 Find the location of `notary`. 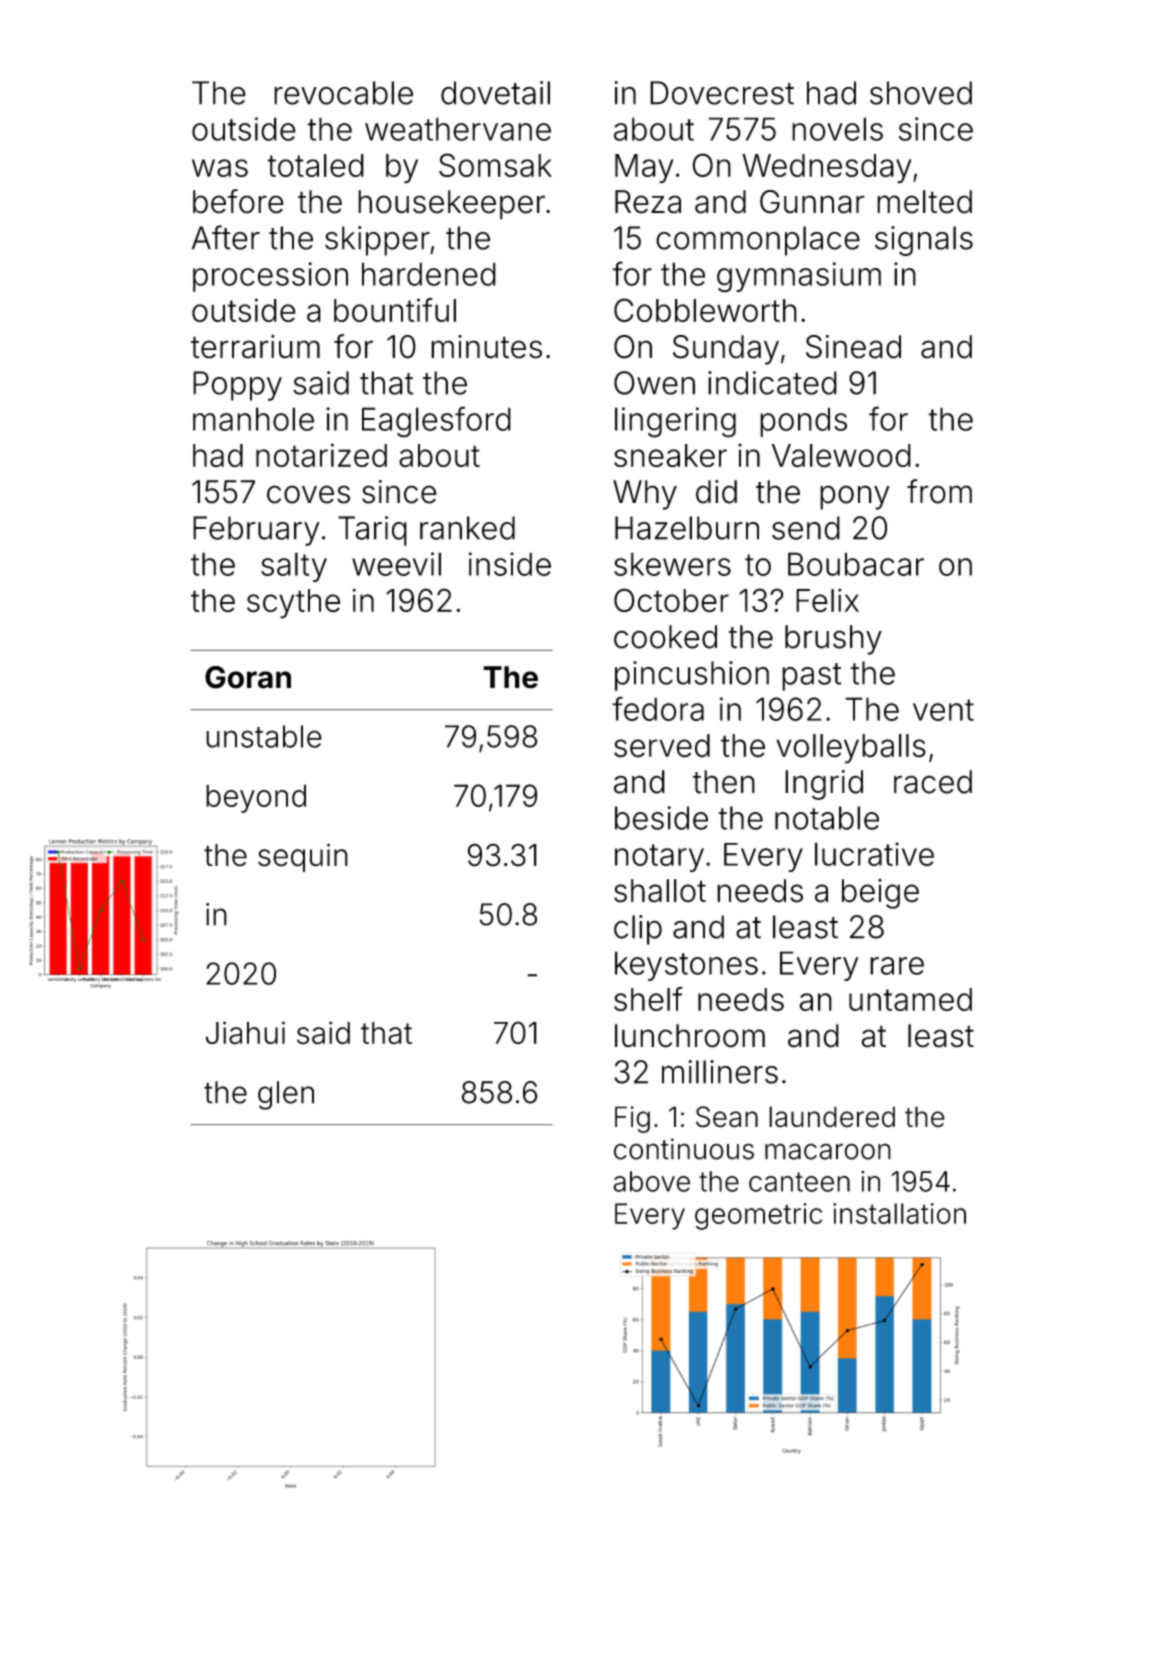

notary is located at coordinates (659, 858).
